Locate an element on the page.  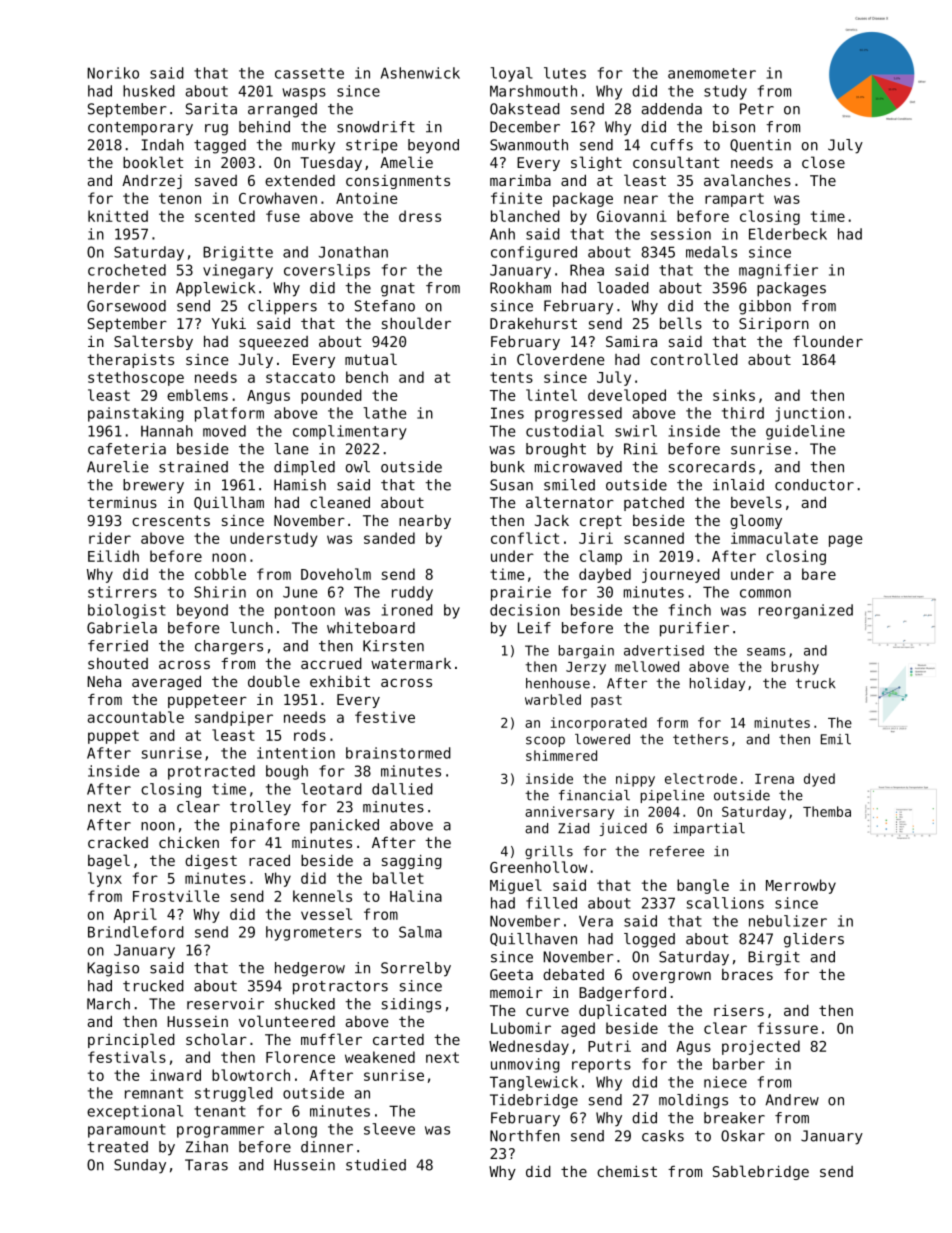
ferried is located at coordinates (118, 646).
